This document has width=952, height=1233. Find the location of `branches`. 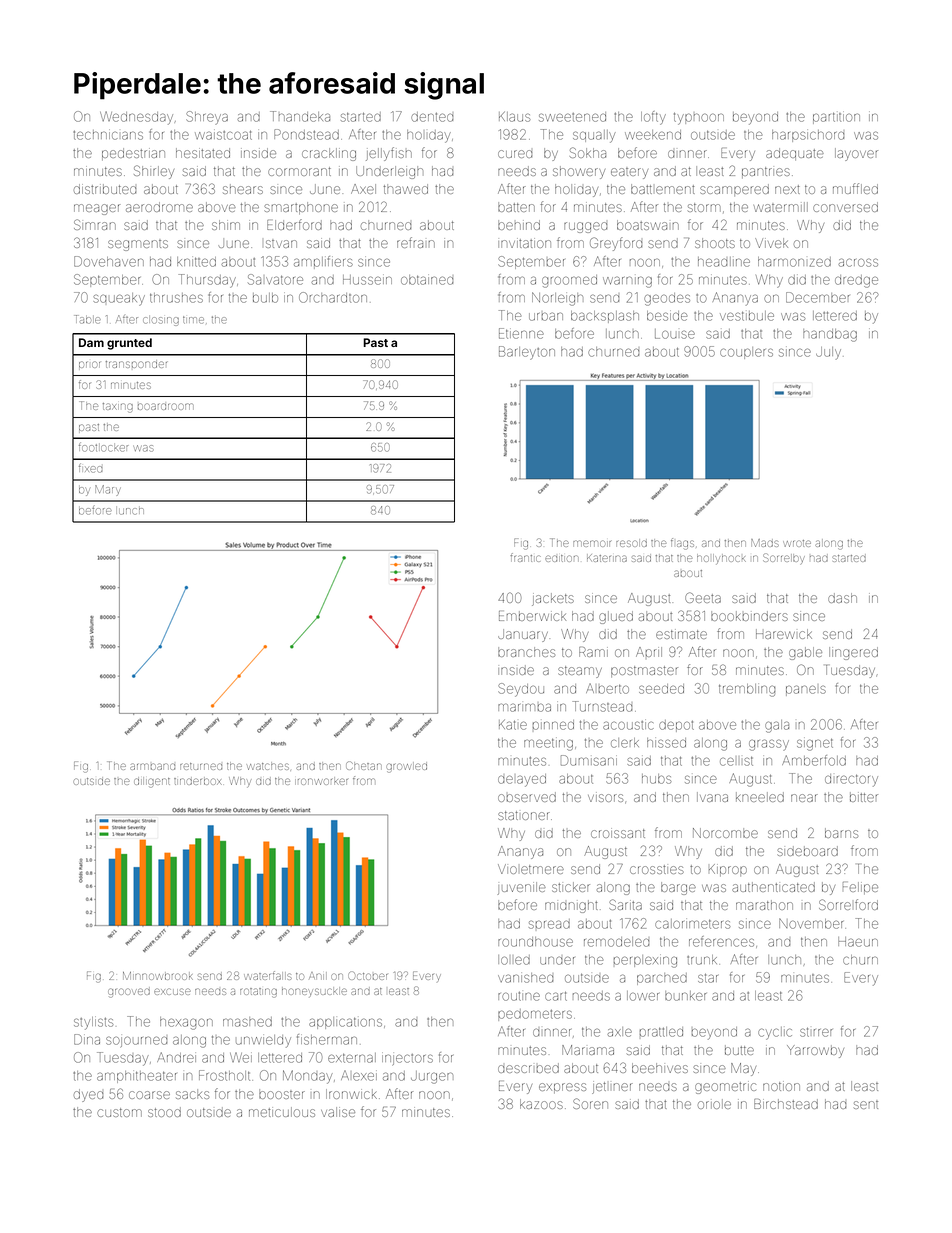

branches is located at coordinates (526, 652).
